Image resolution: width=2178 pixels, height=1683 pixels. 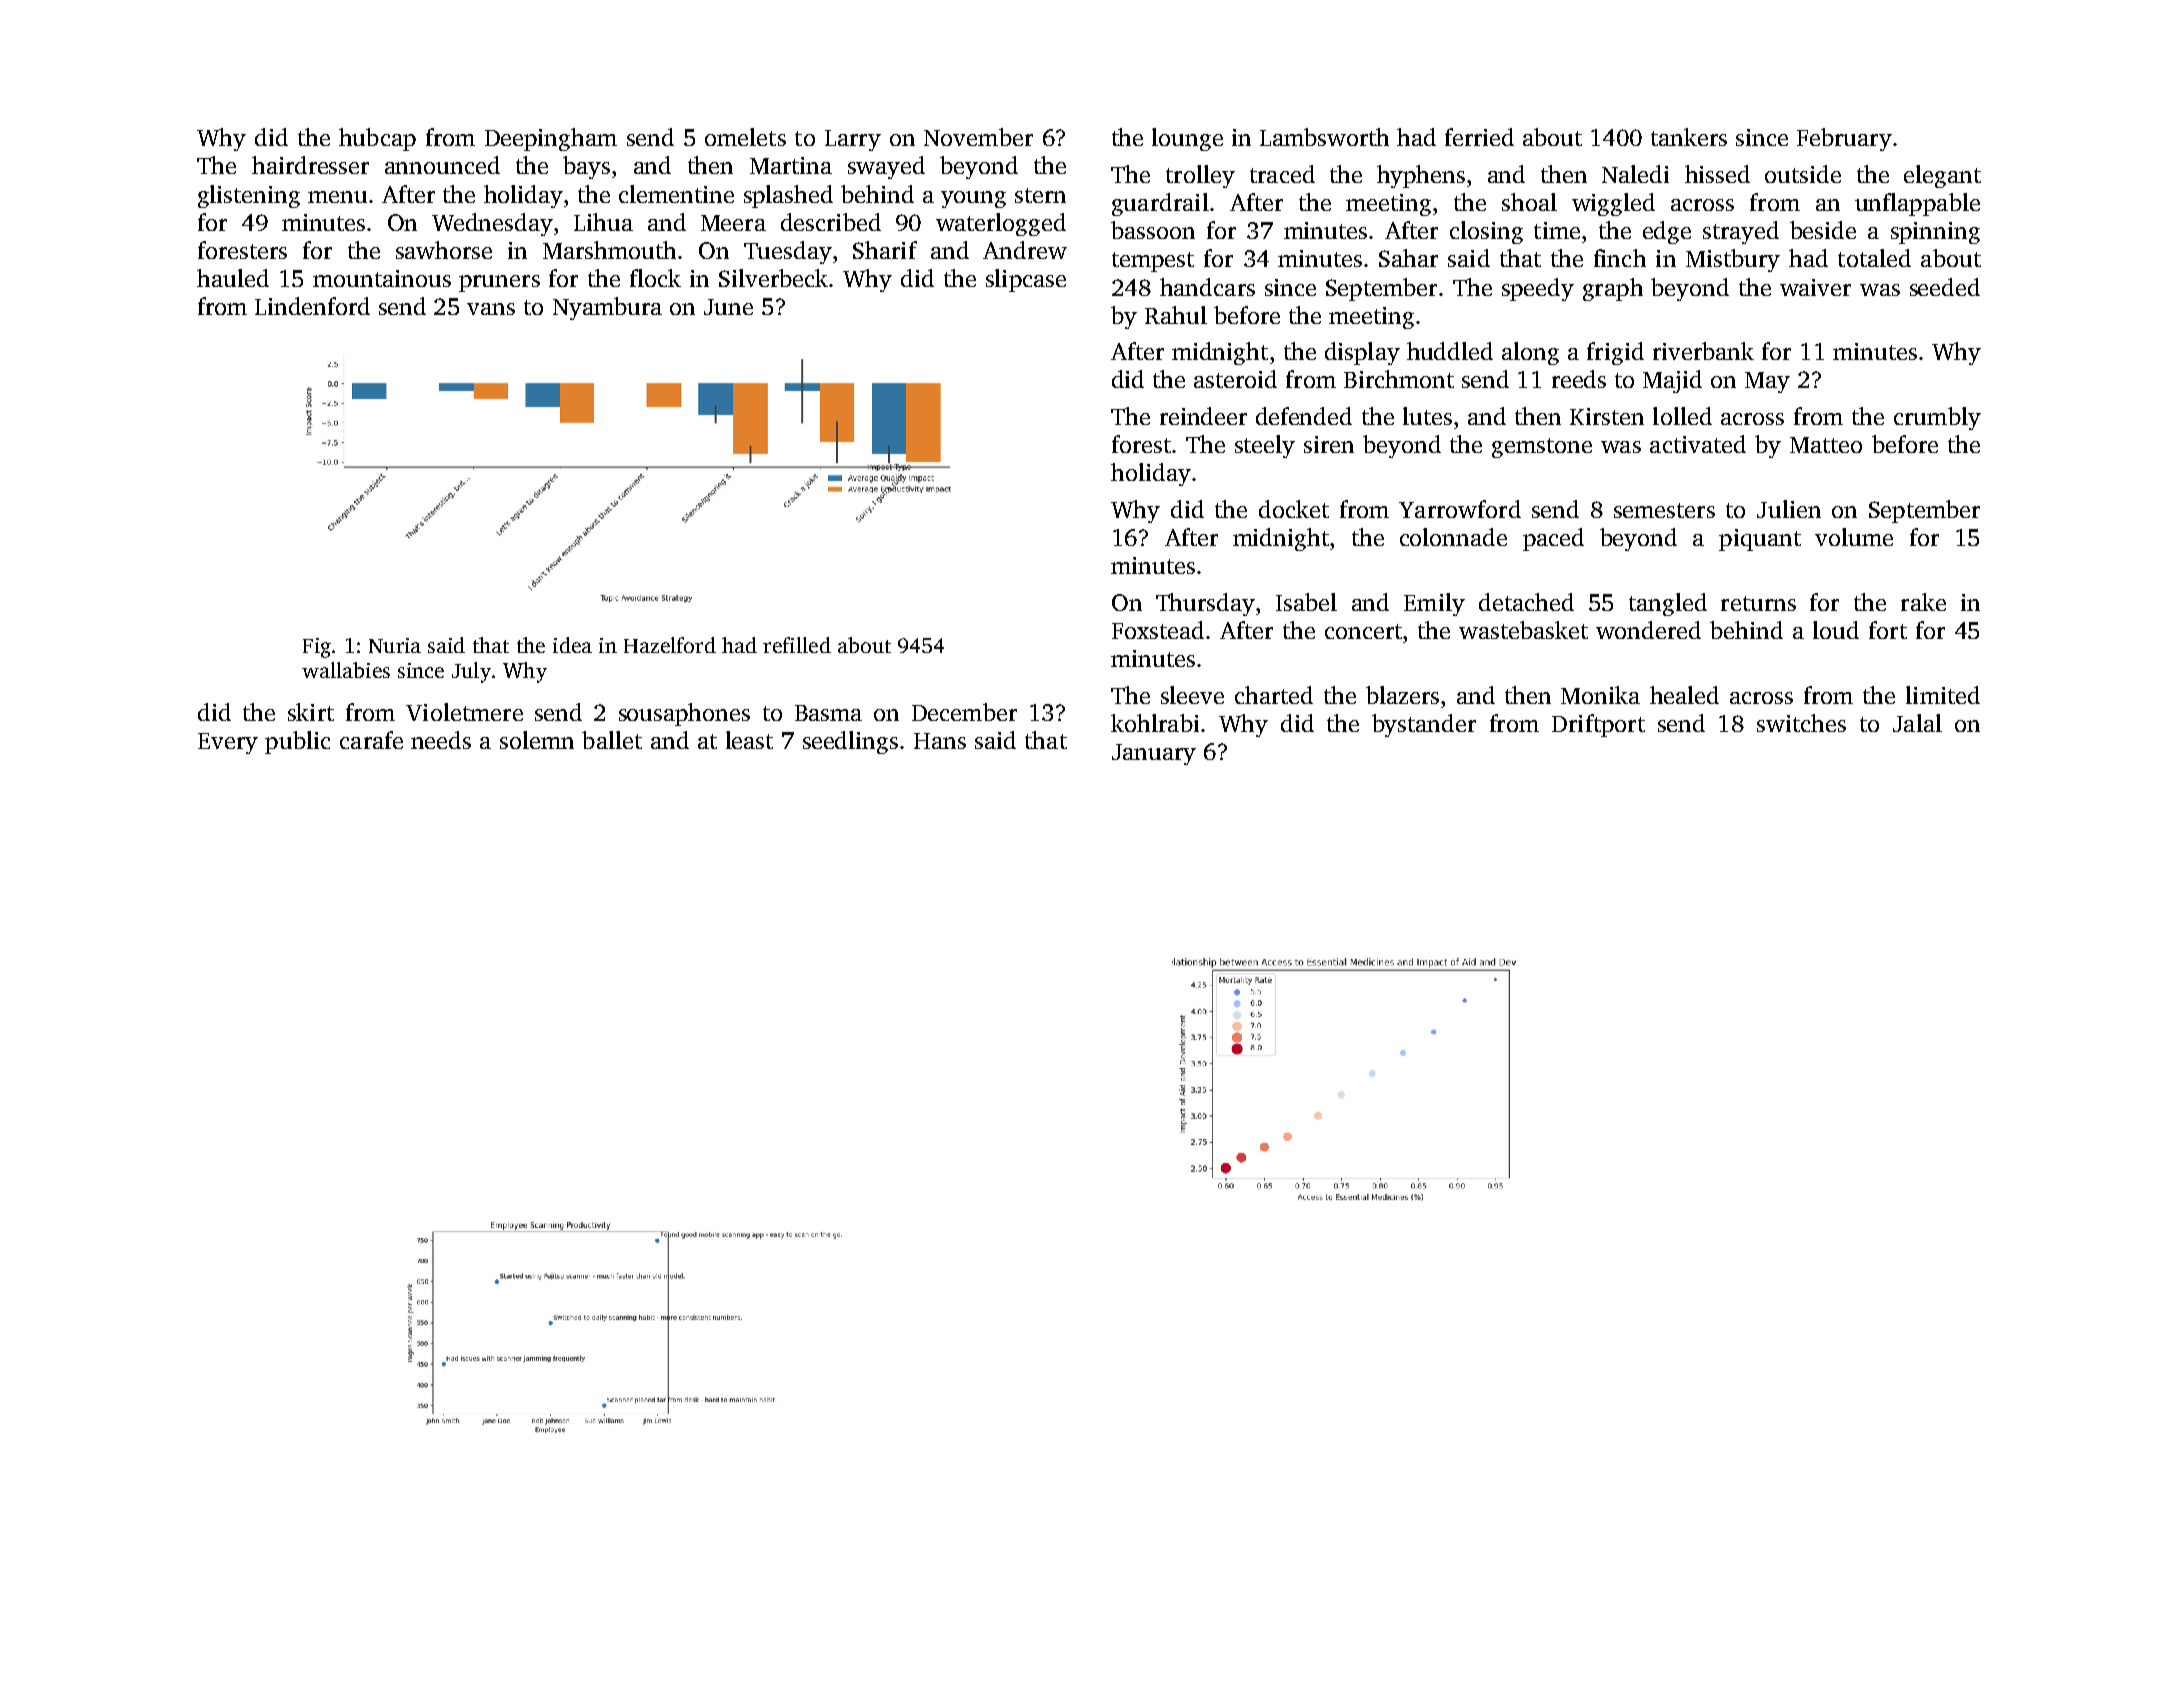 What do you see at coordinates (551, 139) in the document?
I see `Deepingham` at bounding box center [551, 139].
